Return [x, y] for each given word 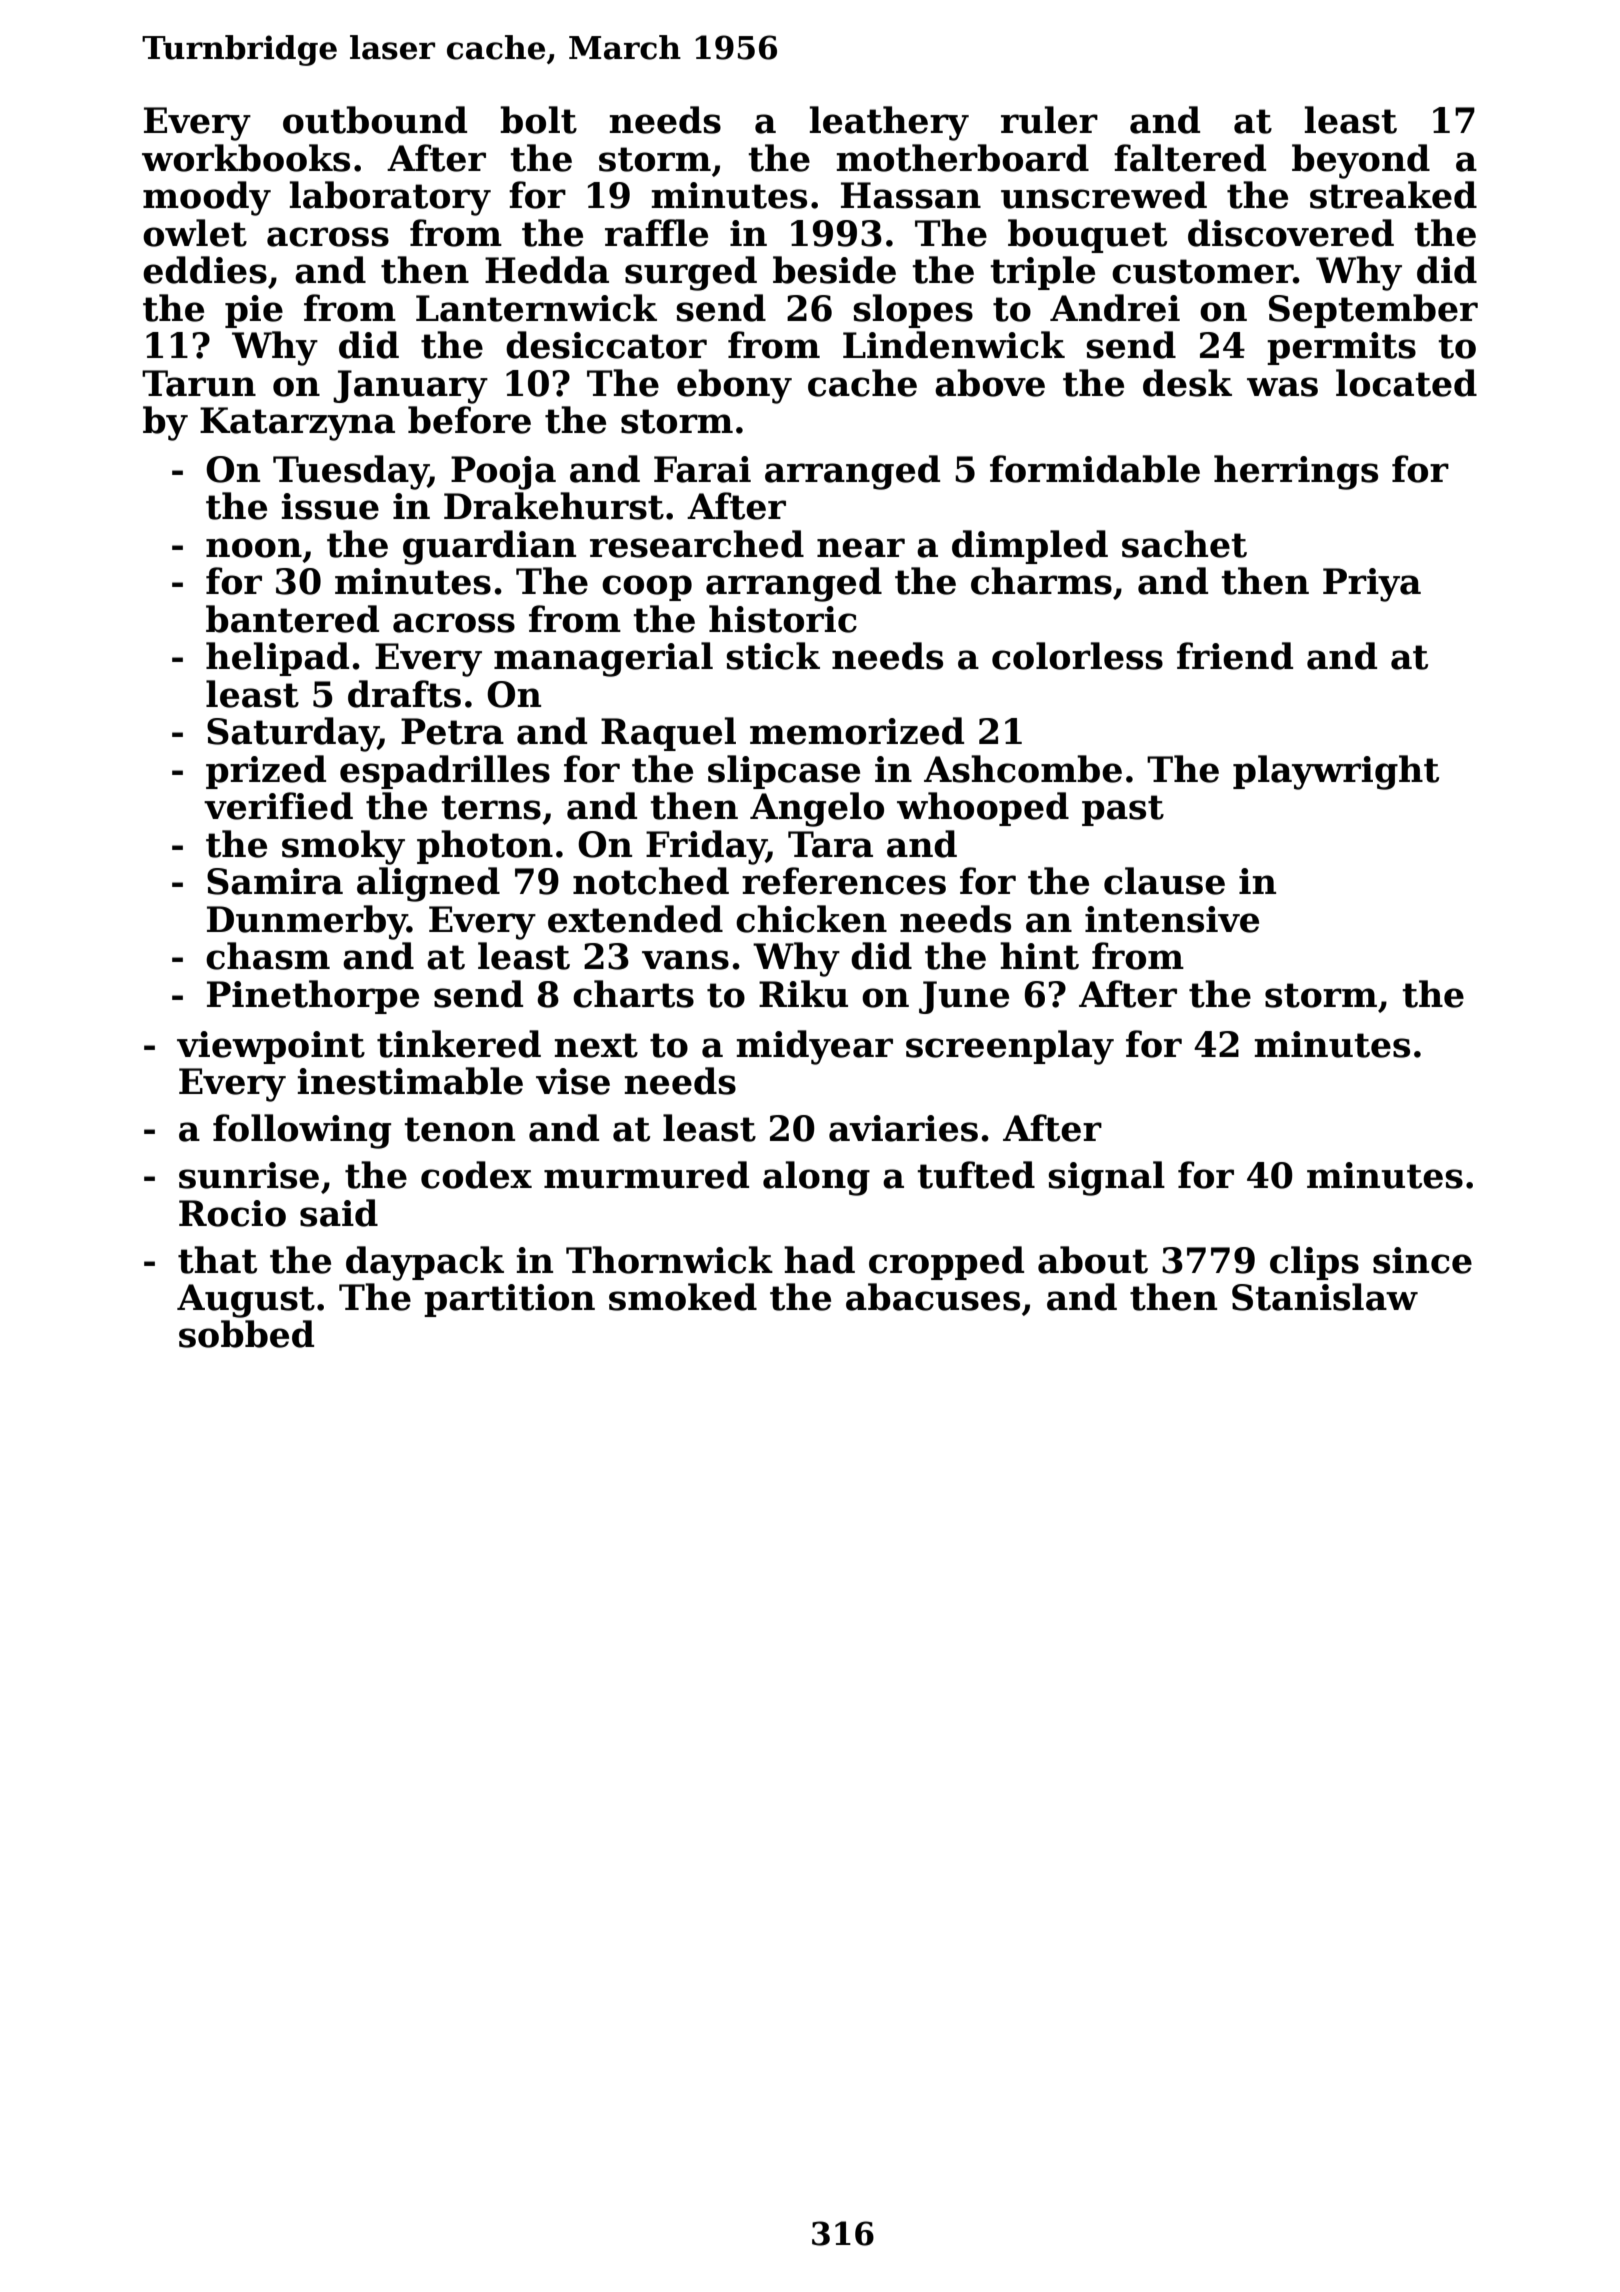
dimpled [1030, 547]
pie [254, 311]
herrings [1296, 472]
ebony [734, 386]
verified [278, 806]
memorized [857, 731]
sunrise [249, 1175]
